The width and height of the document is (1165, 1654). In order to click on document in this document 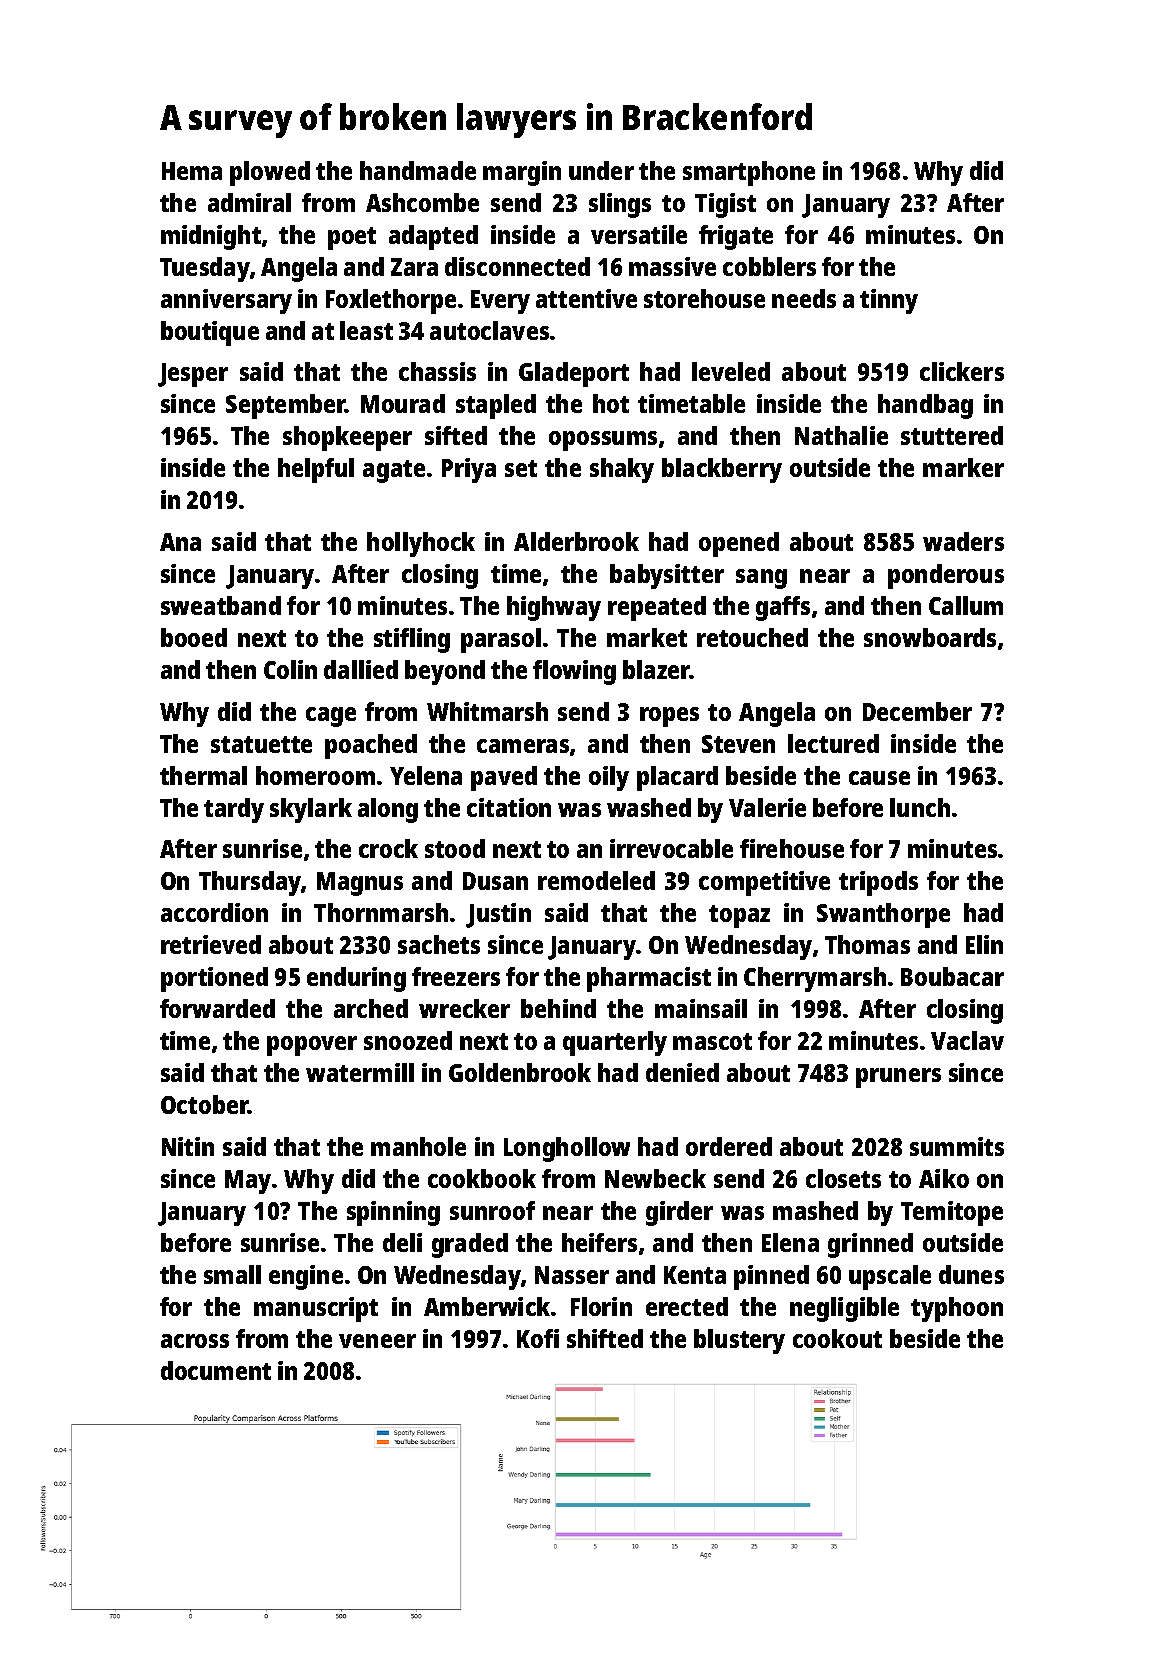, I will do `click(216, 1370)`.
